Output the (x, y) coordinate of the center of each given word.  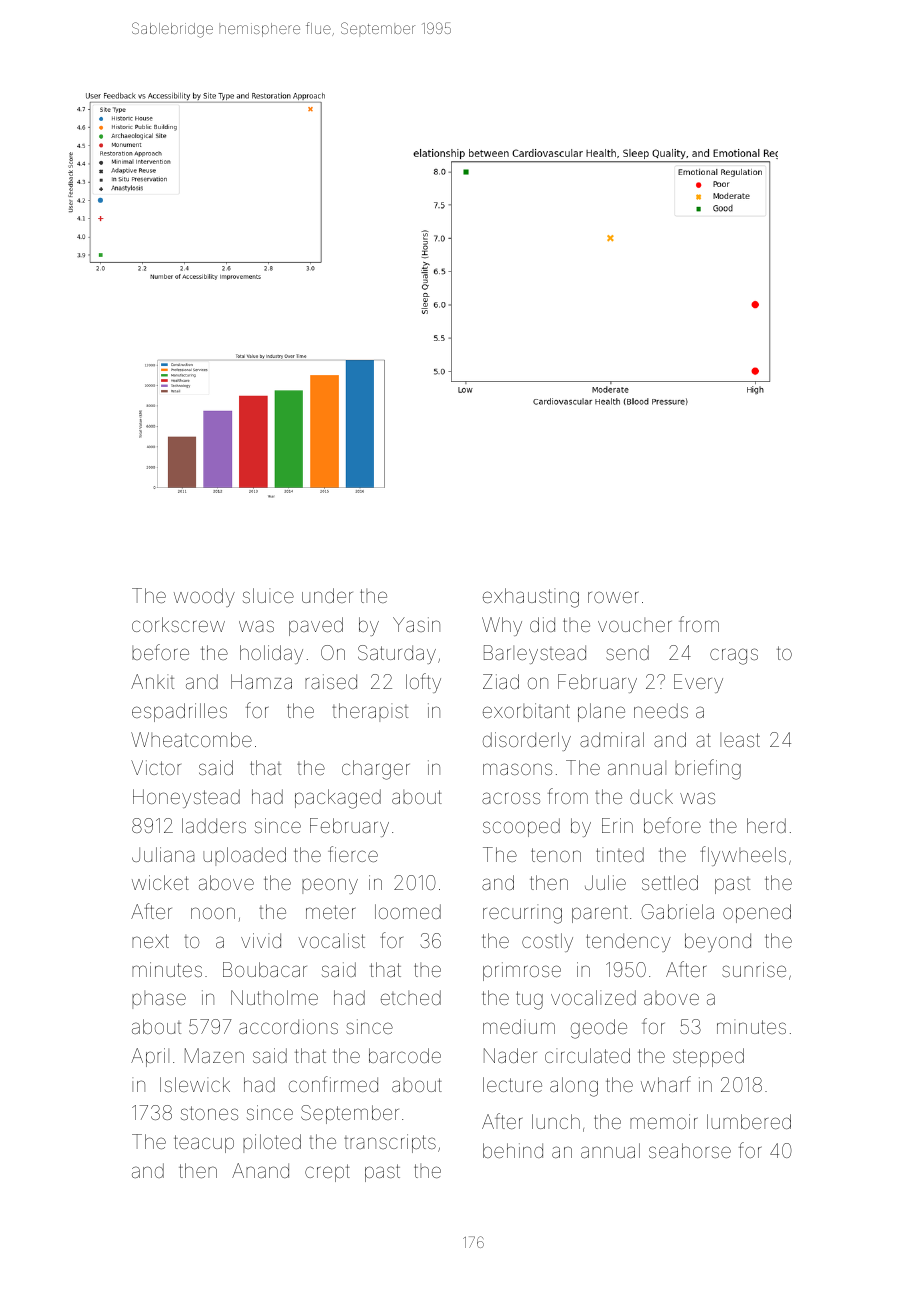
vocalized (593, 997)
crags (734, 656)
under (327, 595)
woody (204, 597)
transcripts (390, 1143)
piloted (272, 1143)
